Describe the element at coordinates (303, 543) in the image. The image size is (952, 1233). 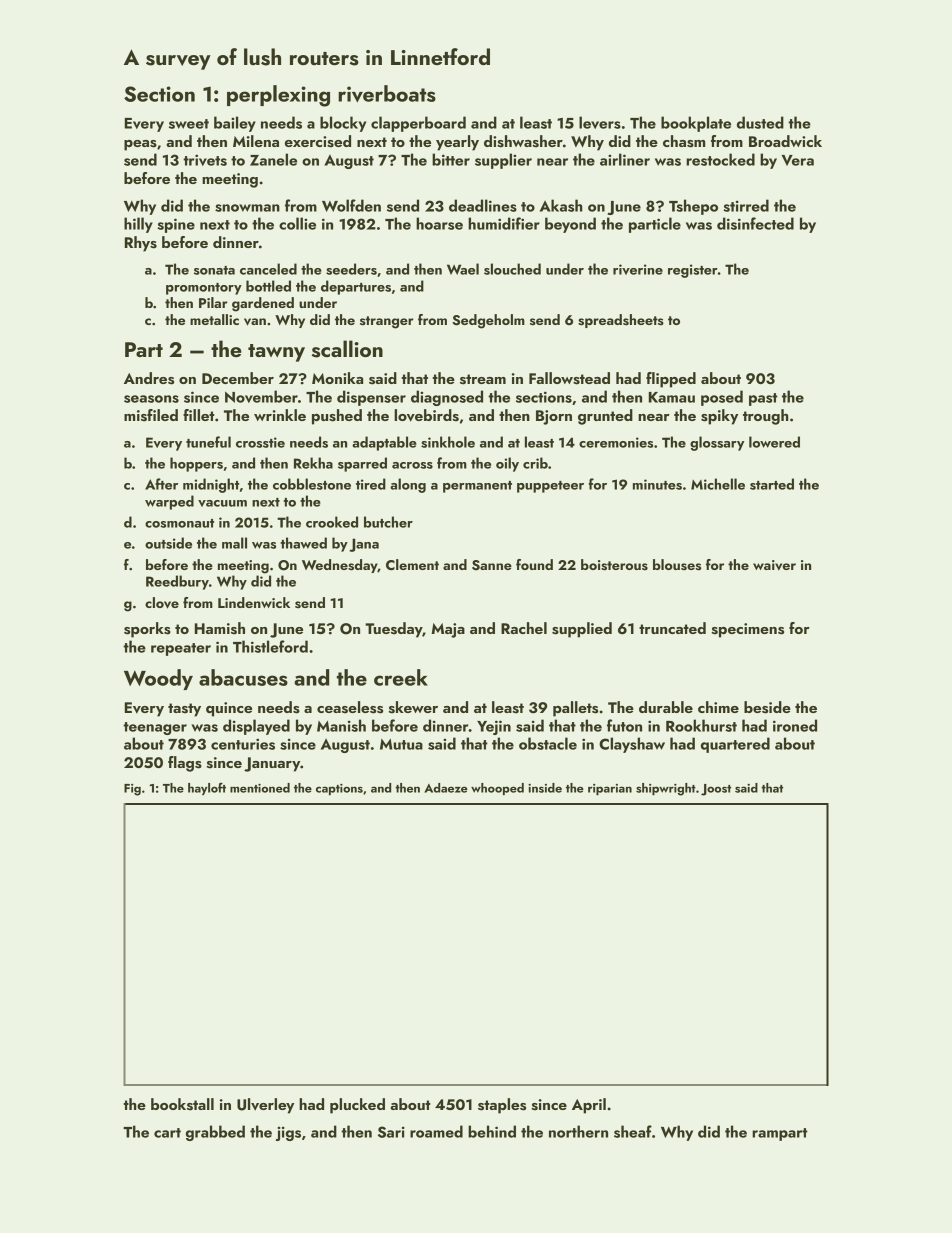
I see `thawed` at that location.
